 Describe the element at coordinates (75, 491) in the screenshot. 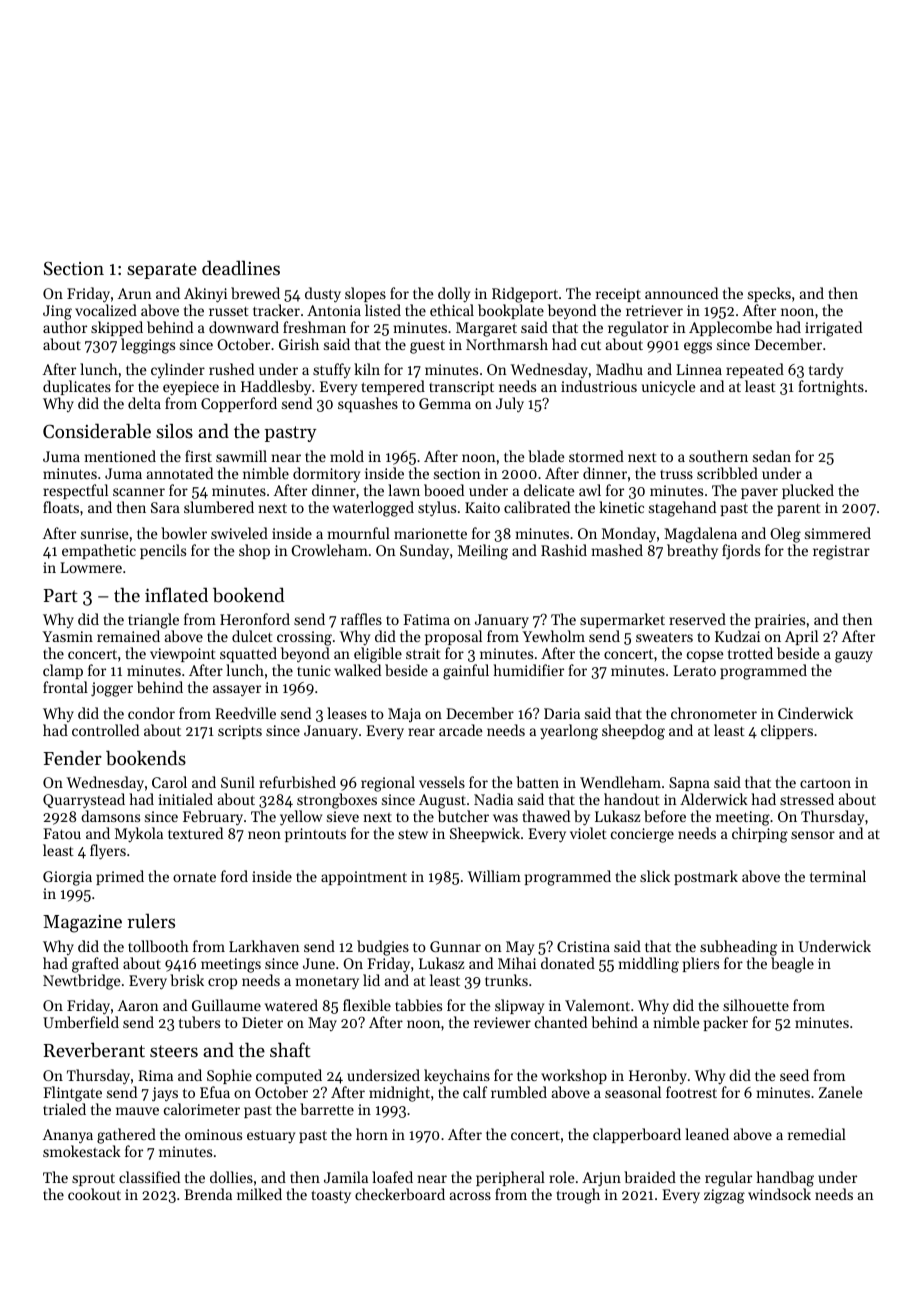

I see `respectful` at that location.
